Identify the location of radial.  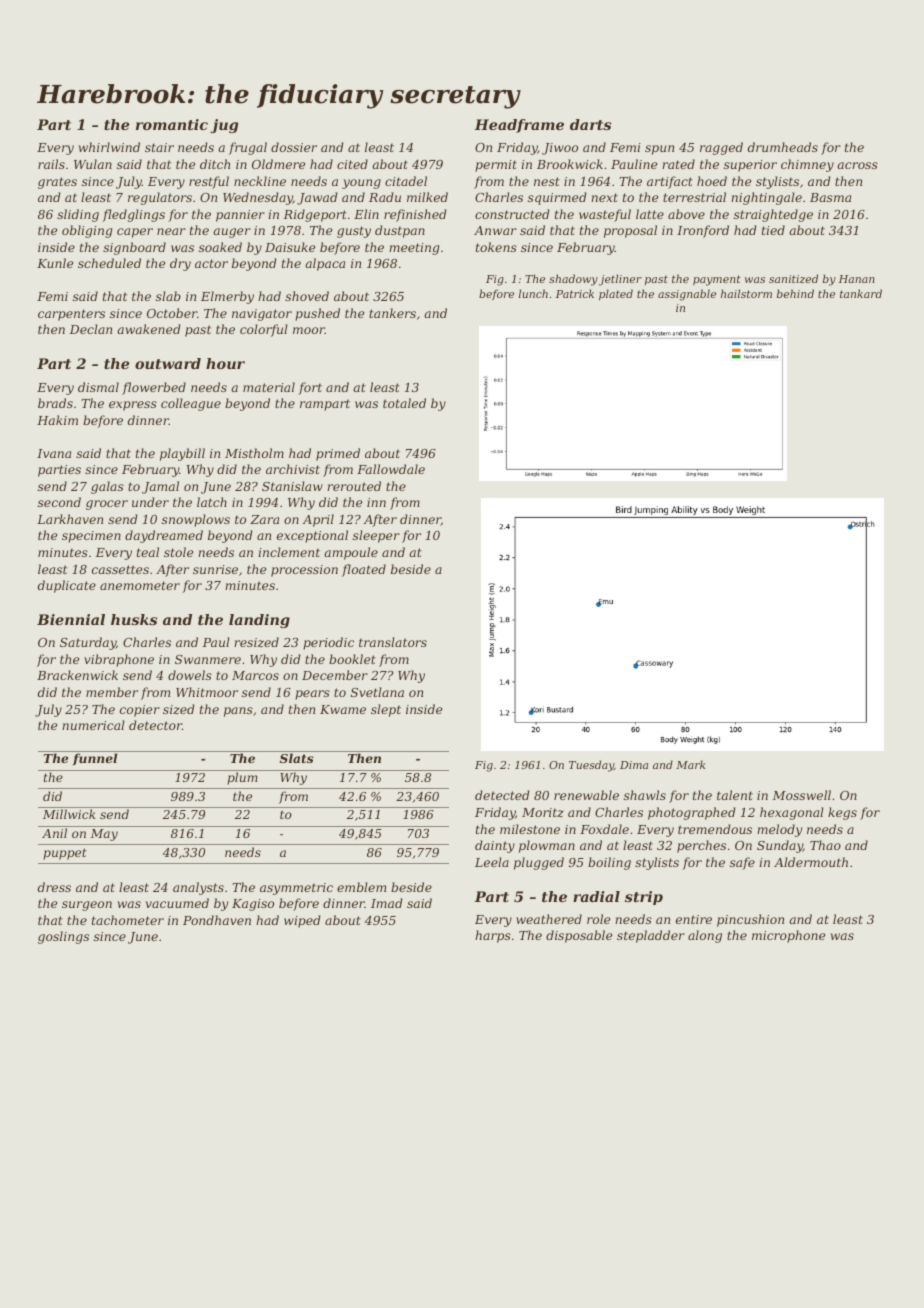
(596, 896).
